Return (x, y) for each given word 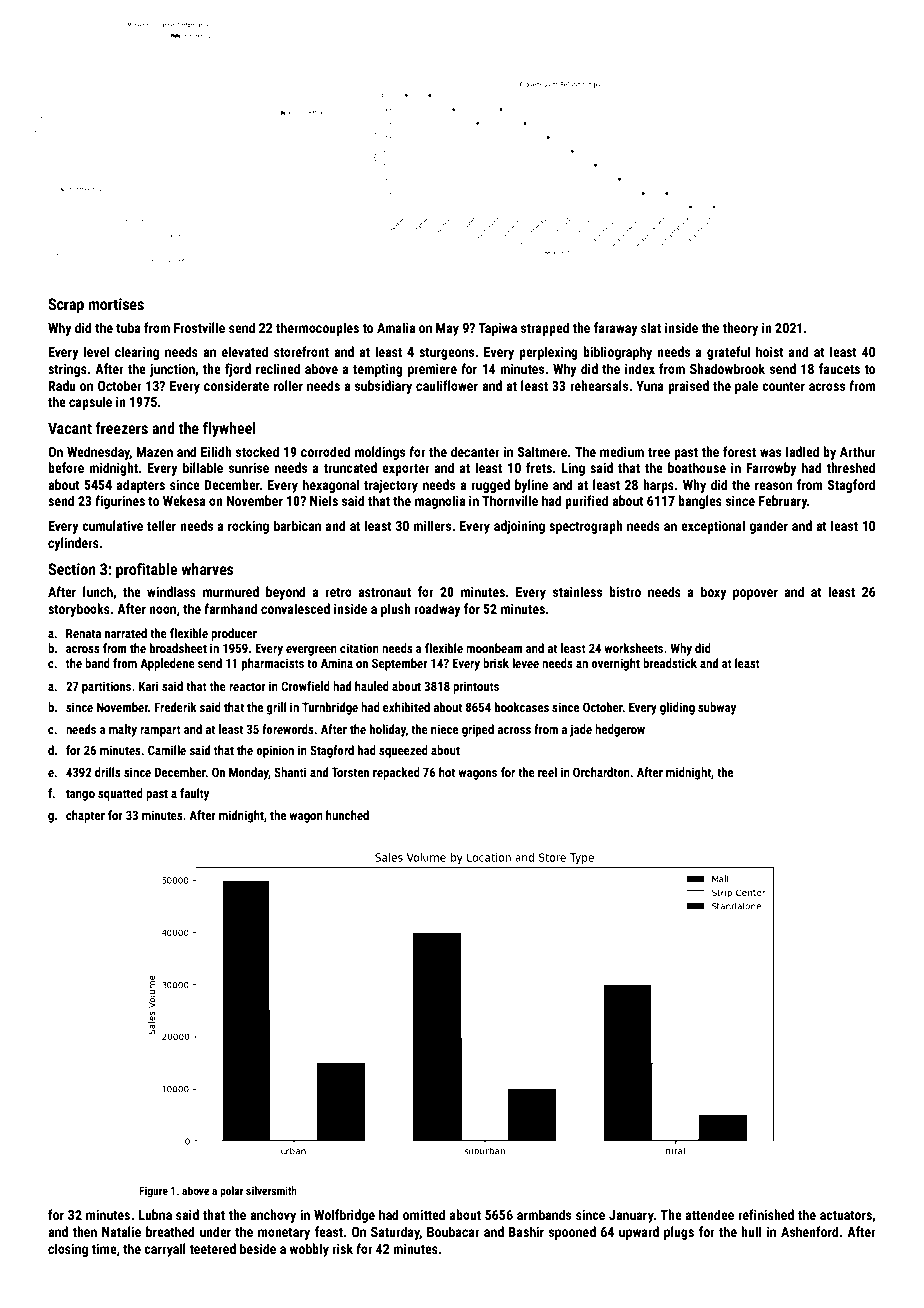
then (84, 1231)
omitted (424, 1214)
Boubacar (453, 1231)
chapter (85, 816)
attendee (710, 1214)
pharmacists (273, 664)
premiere (432, 370)
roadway (437, 610)
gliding (677, 708)
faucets (839, 368)
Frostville (199, 327)
